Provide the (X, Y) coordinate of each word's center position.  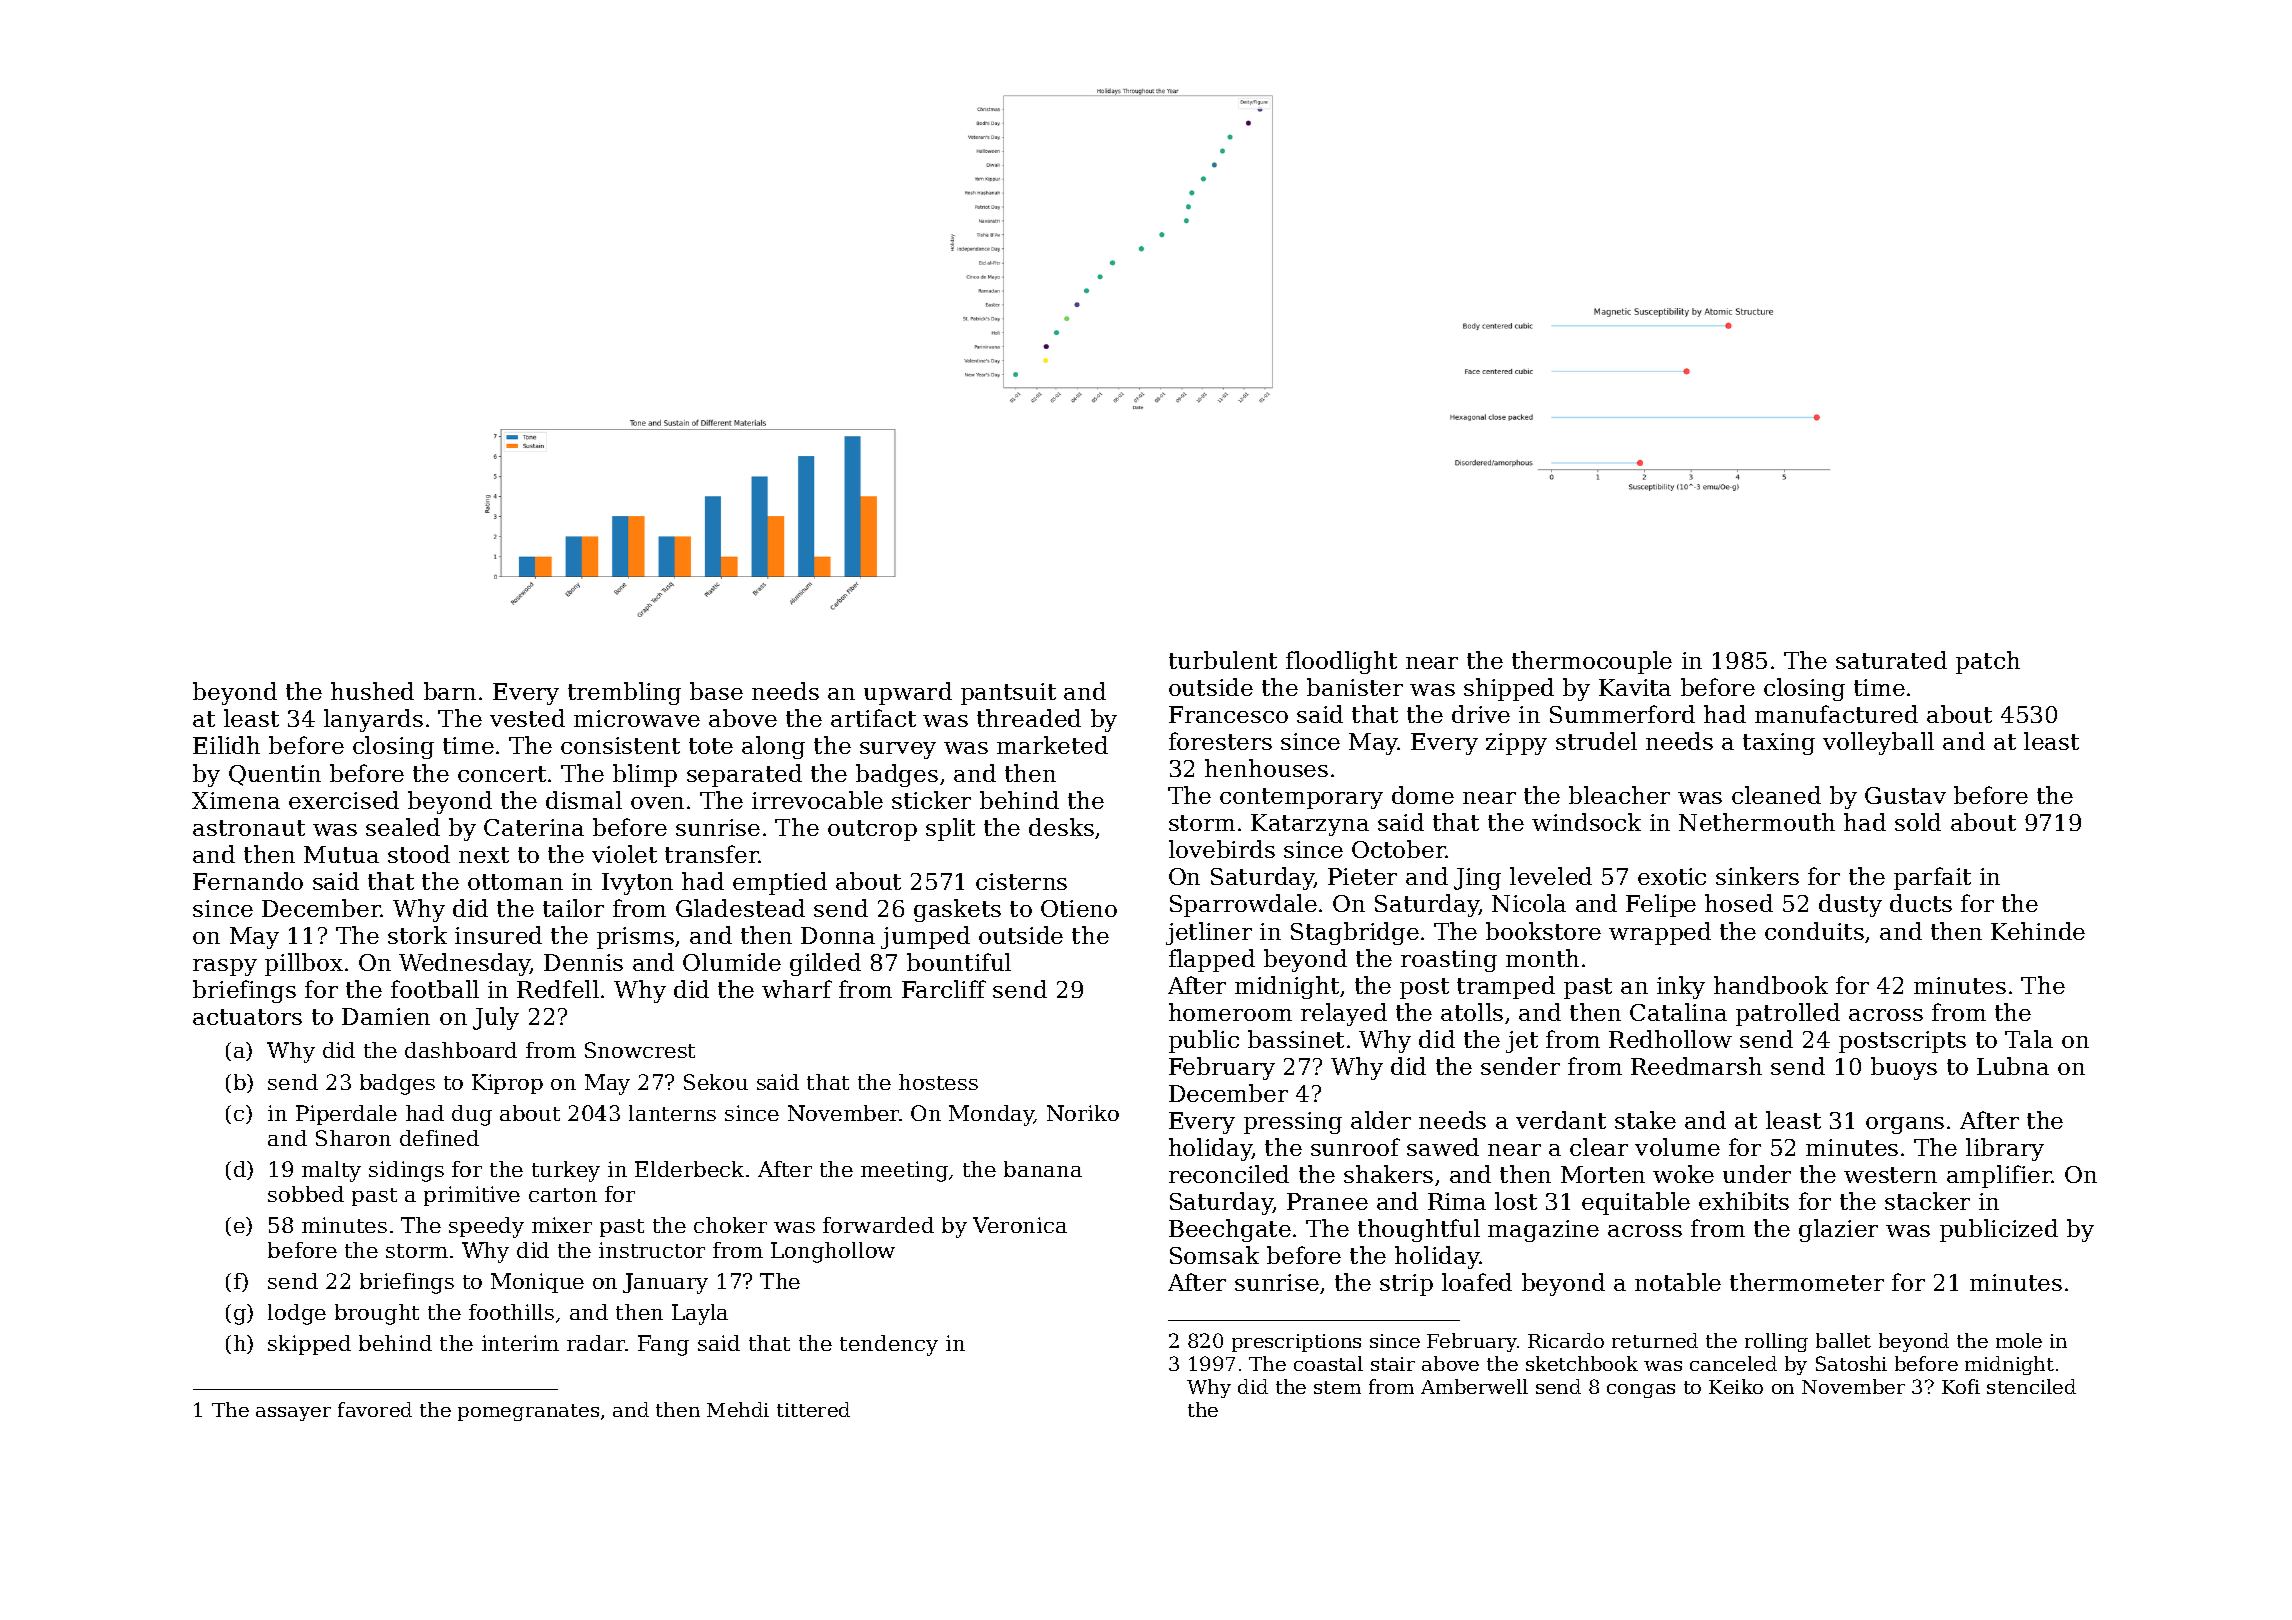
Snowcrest (640, 1050)
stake (1645, 1120)
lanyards (373, 720)
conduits (1814, 931)
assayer (293, 1414)
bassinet (1296, 1039)
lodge (297, 1314)
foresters (1220, 741)
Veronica (1020, 1225)
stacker (1927, 1201)
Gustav (1905, 795)
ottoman (515, 882)
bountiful (959, 962)
